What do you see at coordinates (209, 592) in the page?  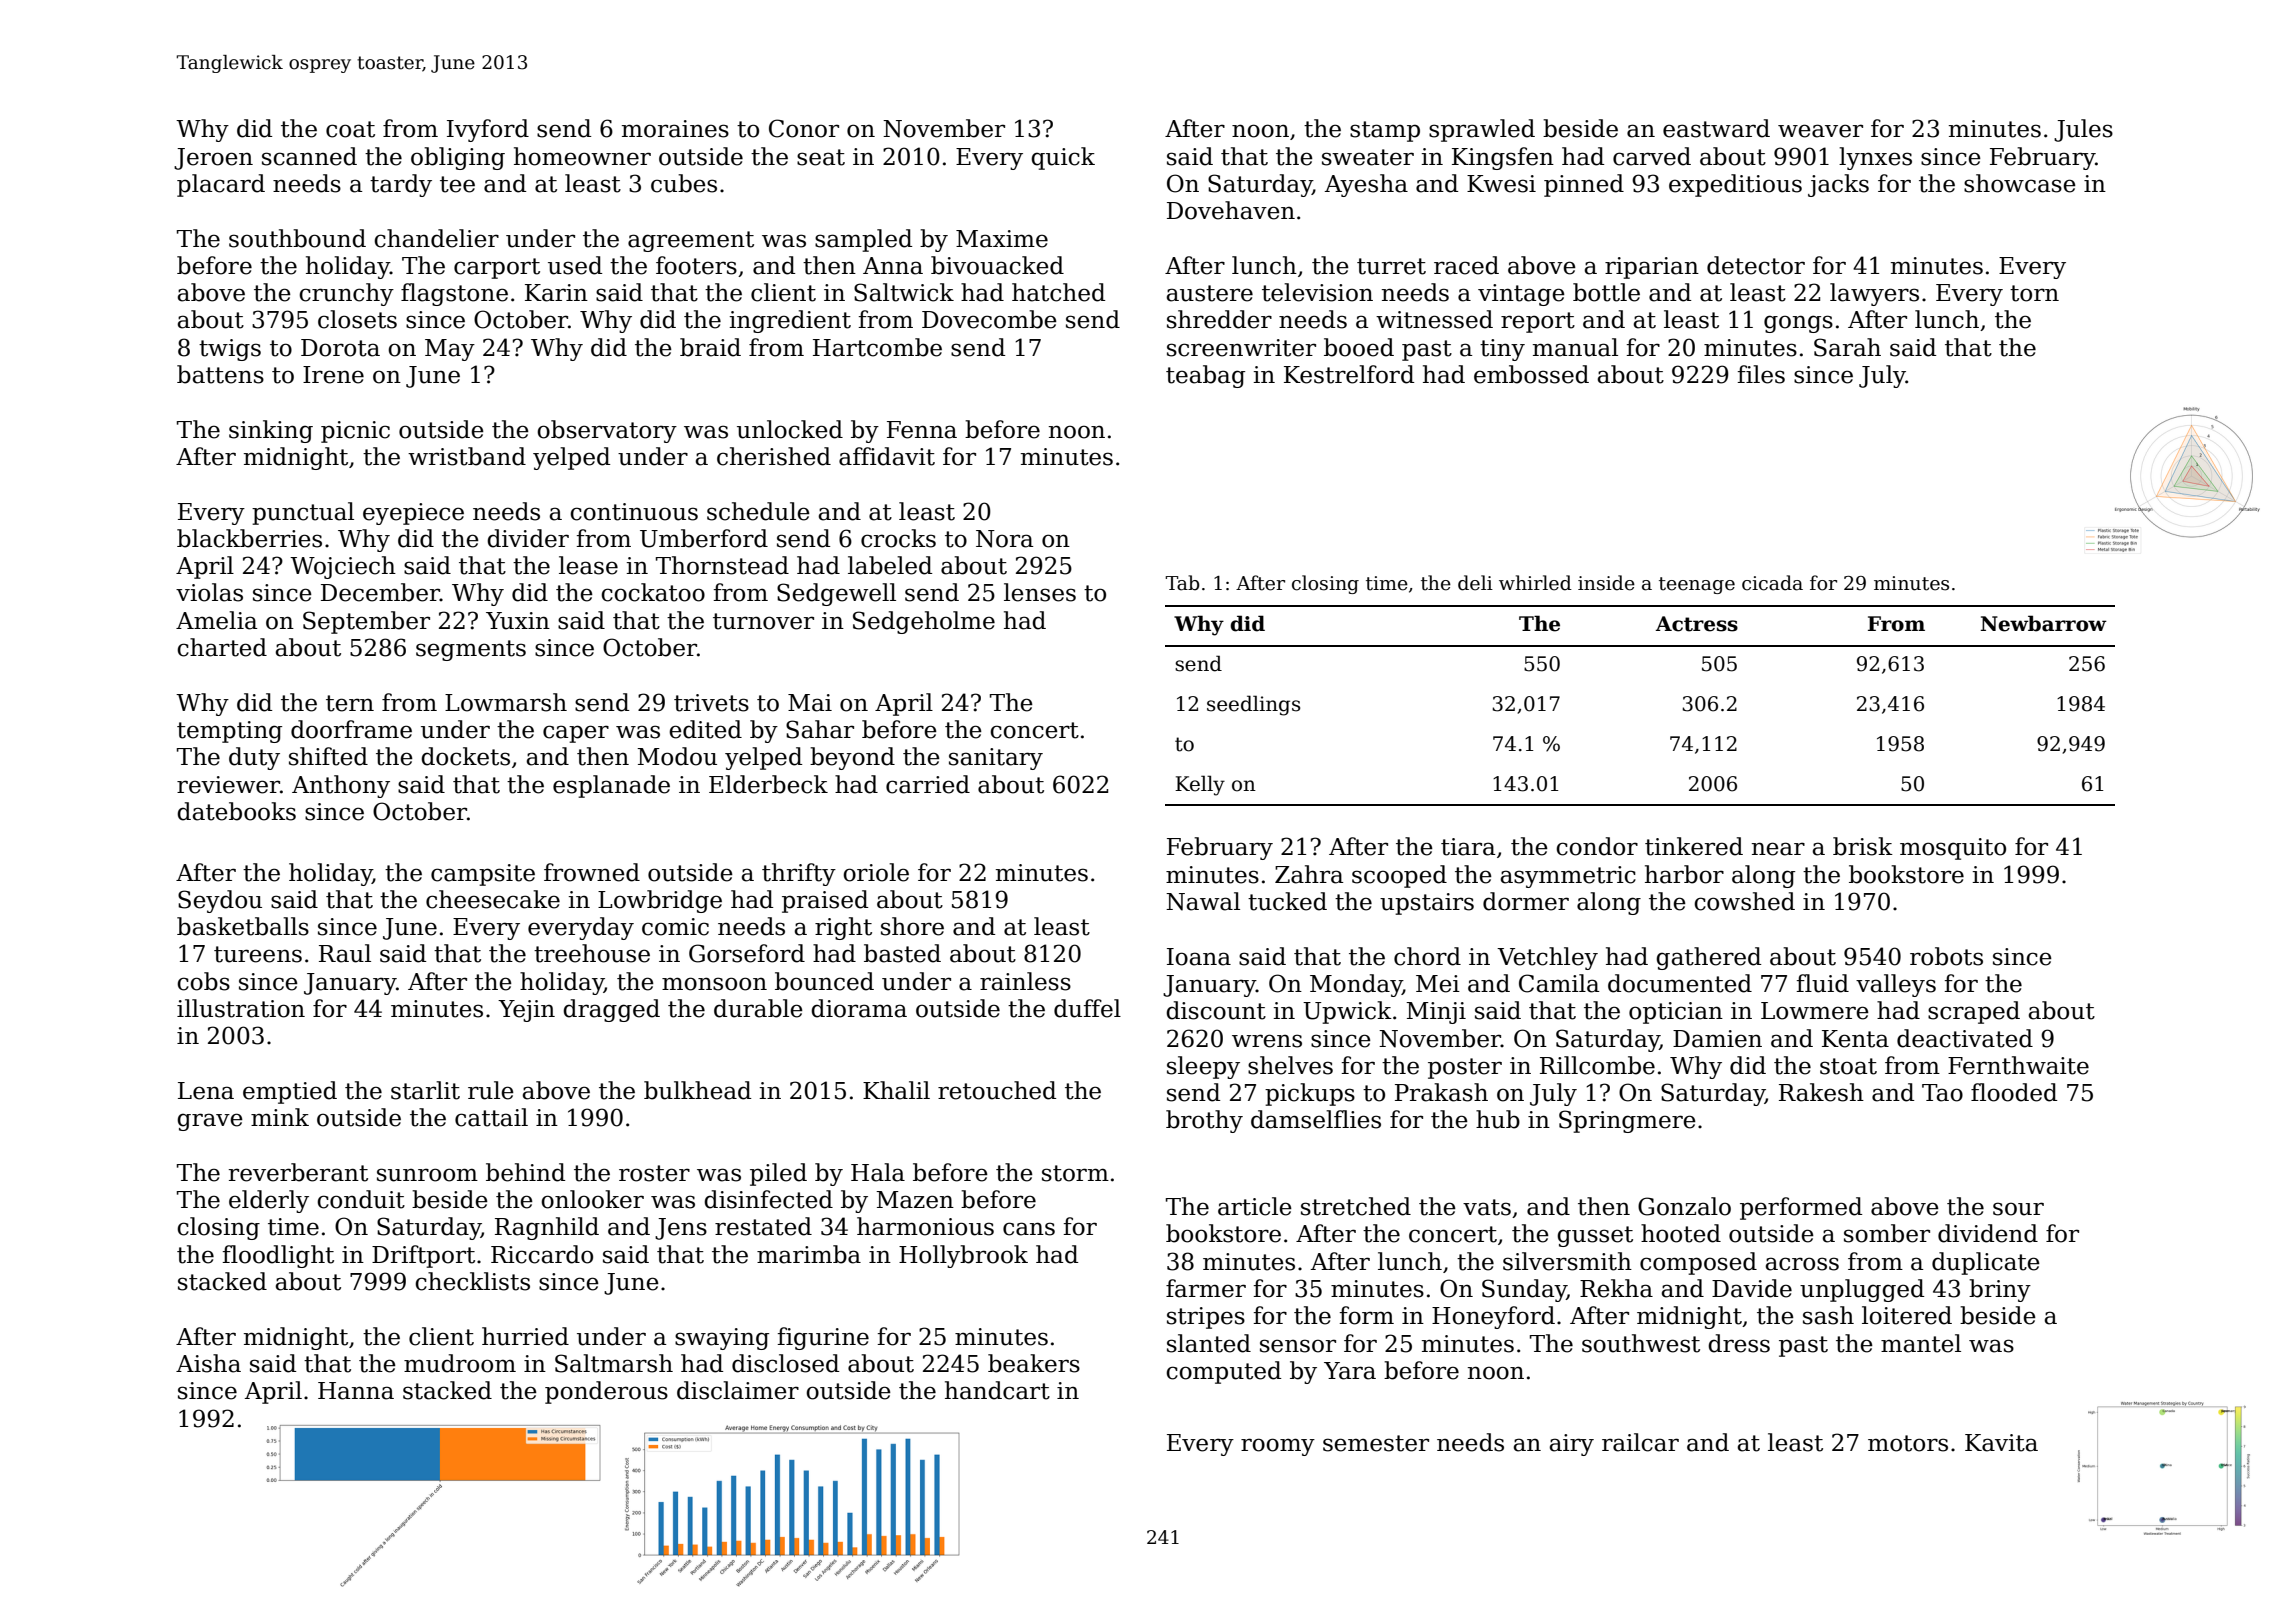 I see `violas` at bounding box center [209, 592].
